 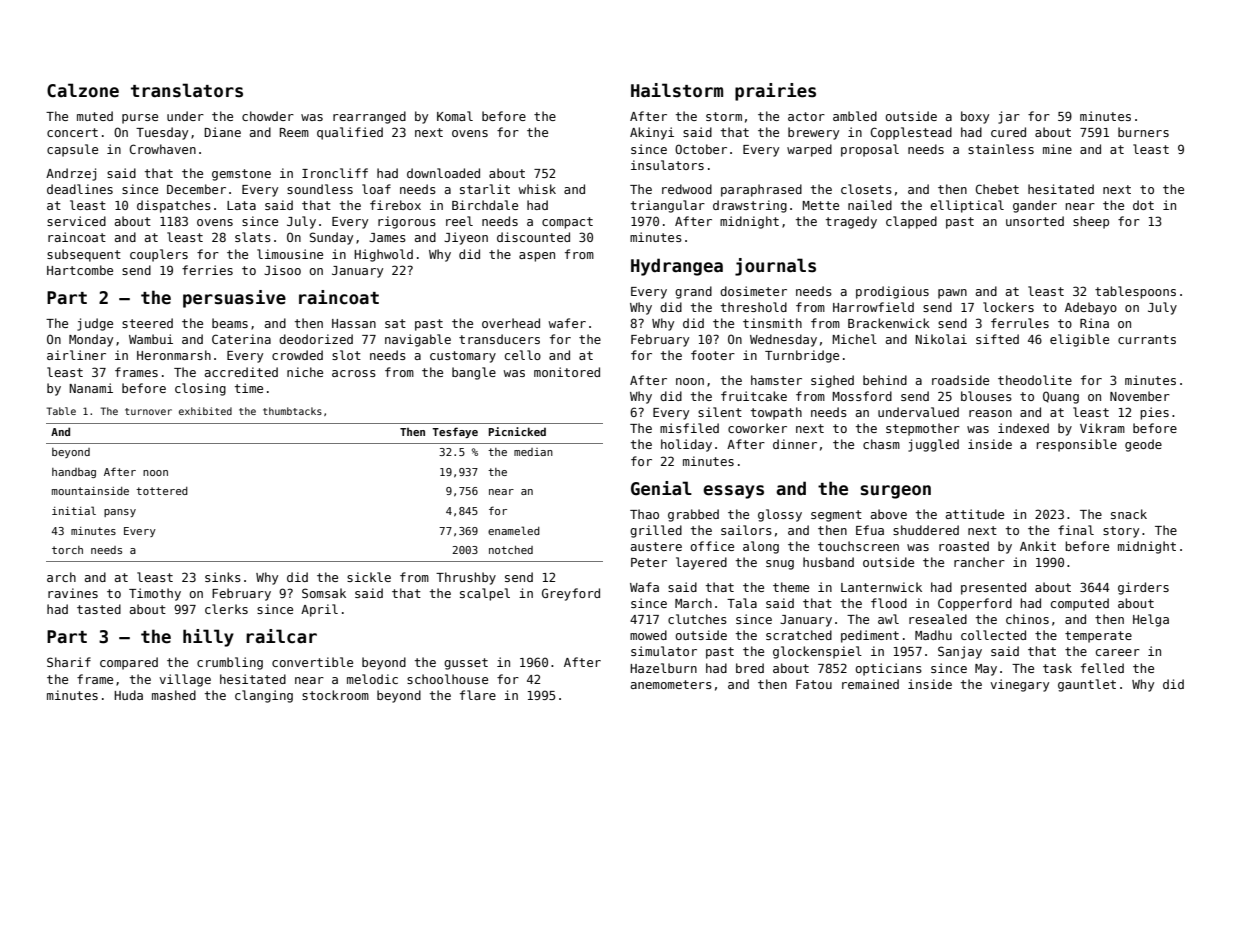 I want to click on Hartcombe, so click(x=80, y=270).
